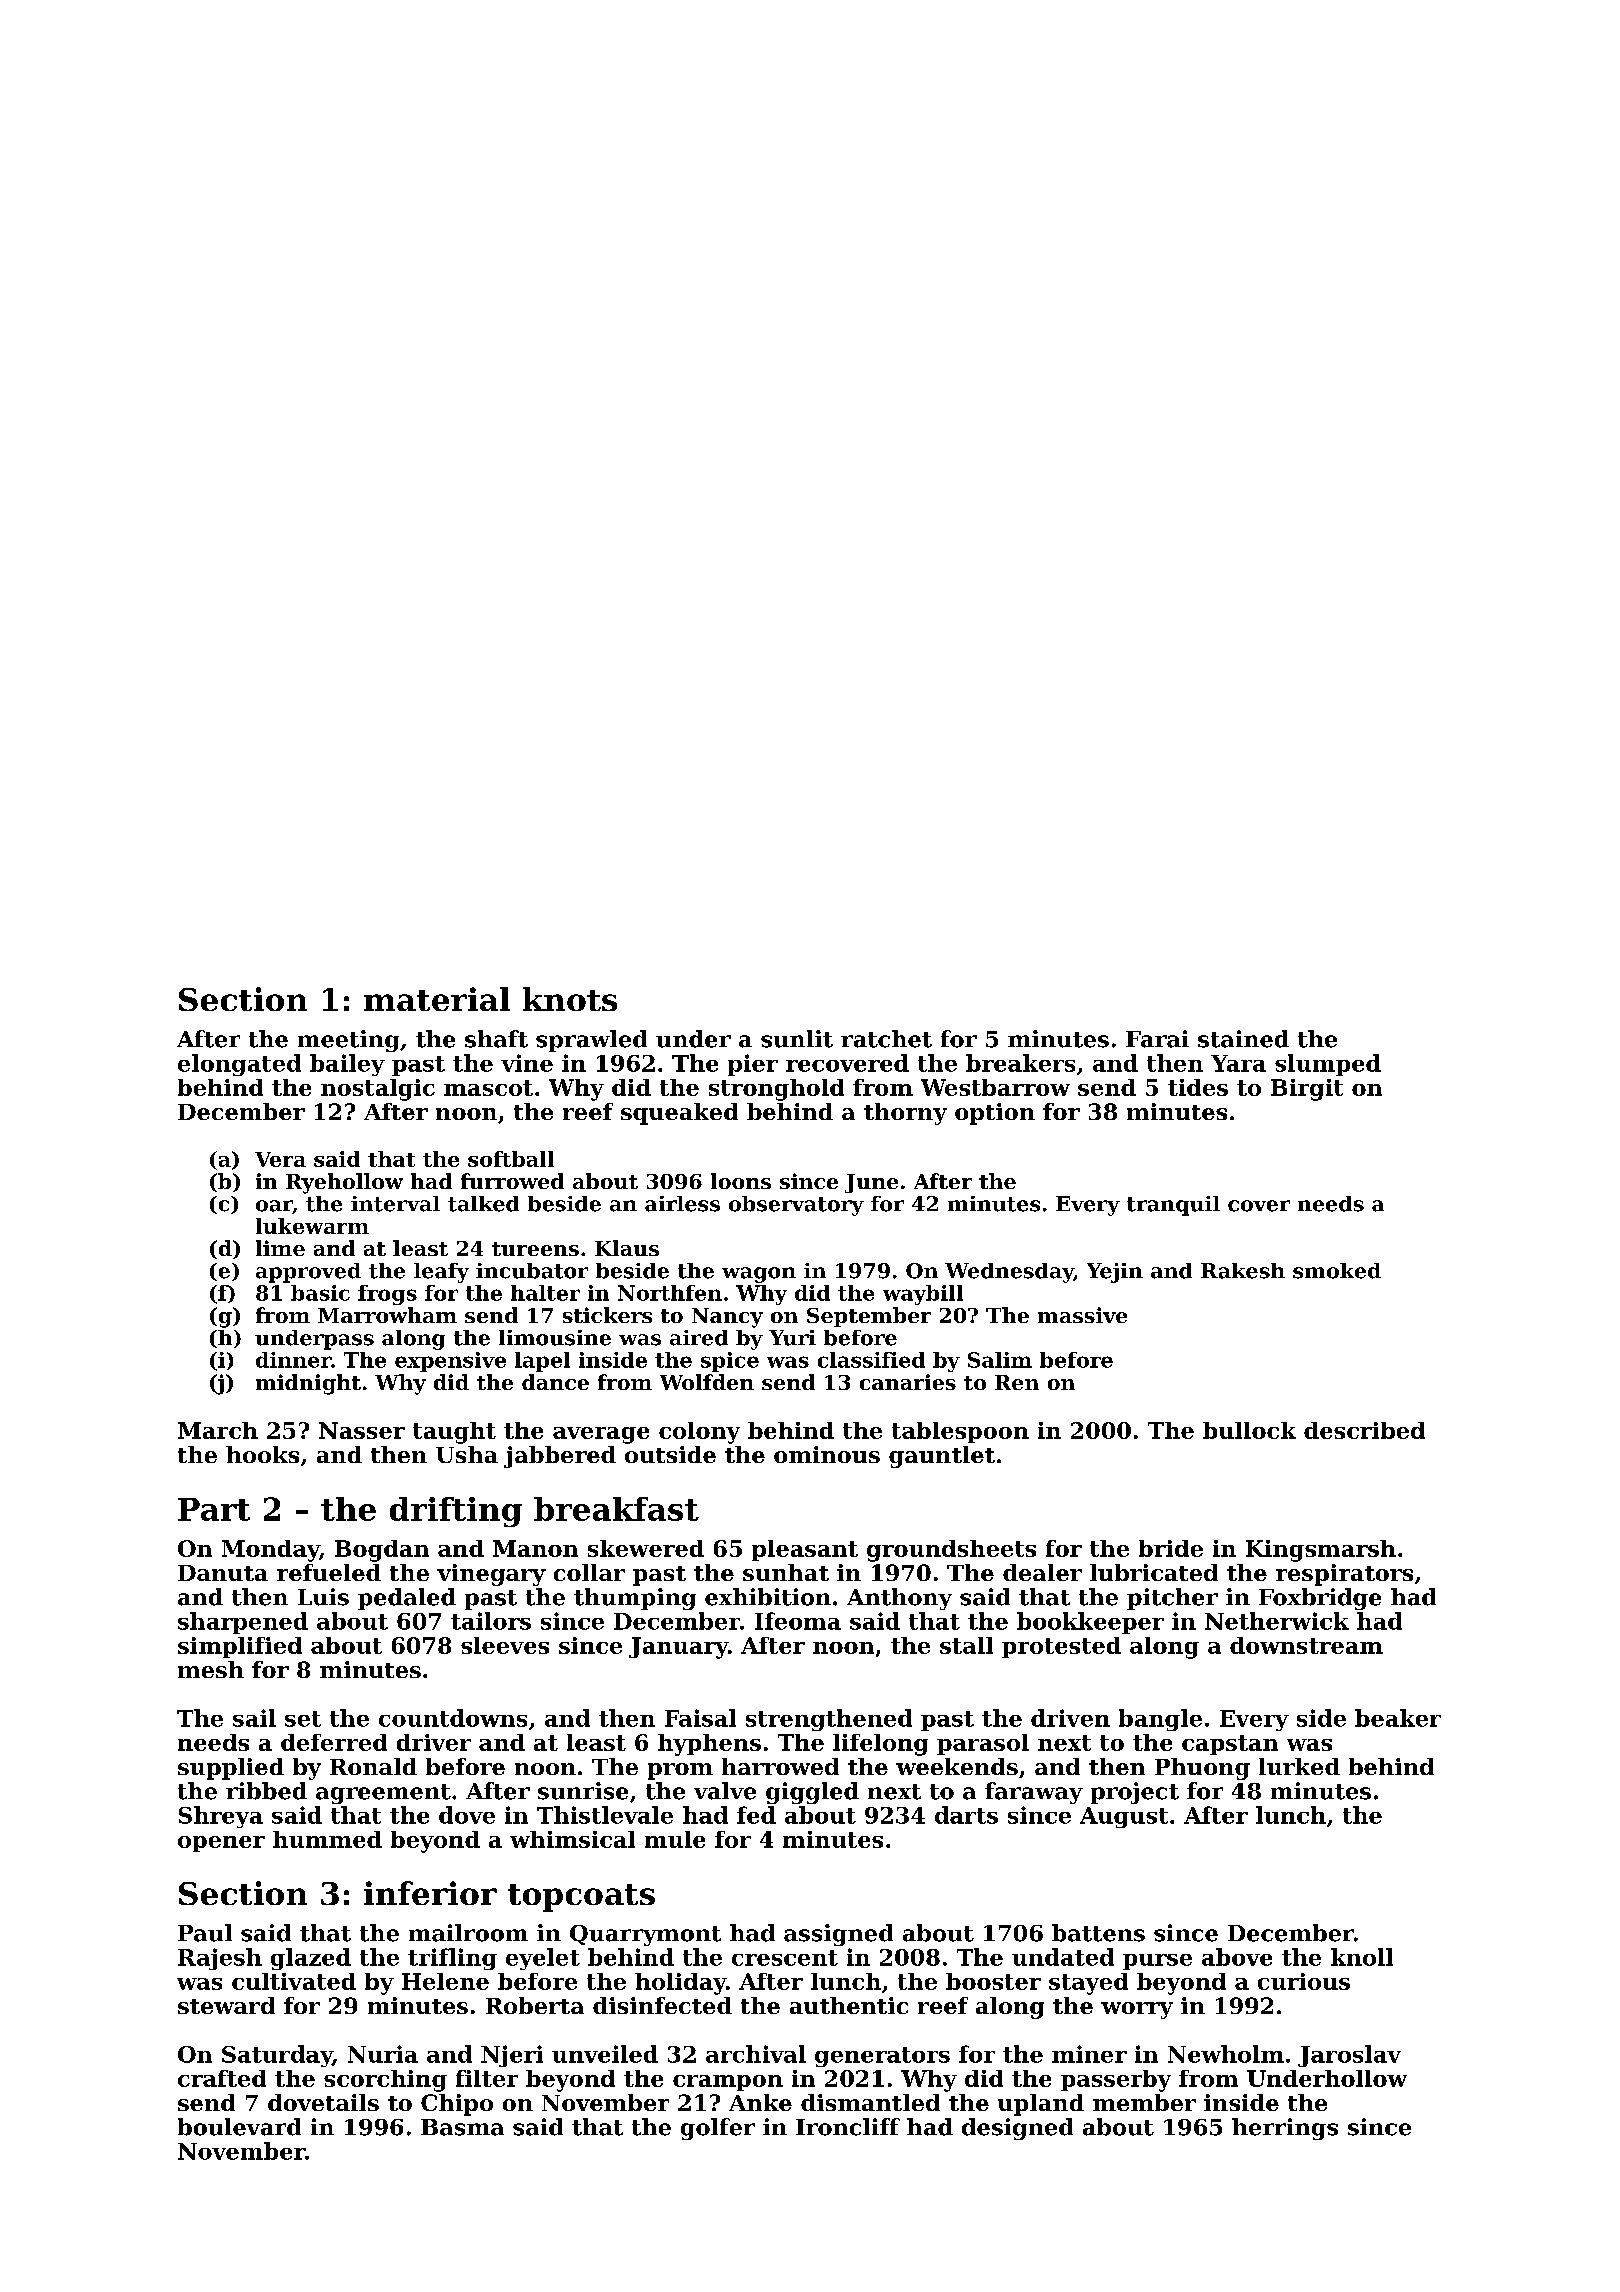  What do you see at coordinates (1243, 1039) in the page?
I see `stained` at bounding box center [1243, 1039].
